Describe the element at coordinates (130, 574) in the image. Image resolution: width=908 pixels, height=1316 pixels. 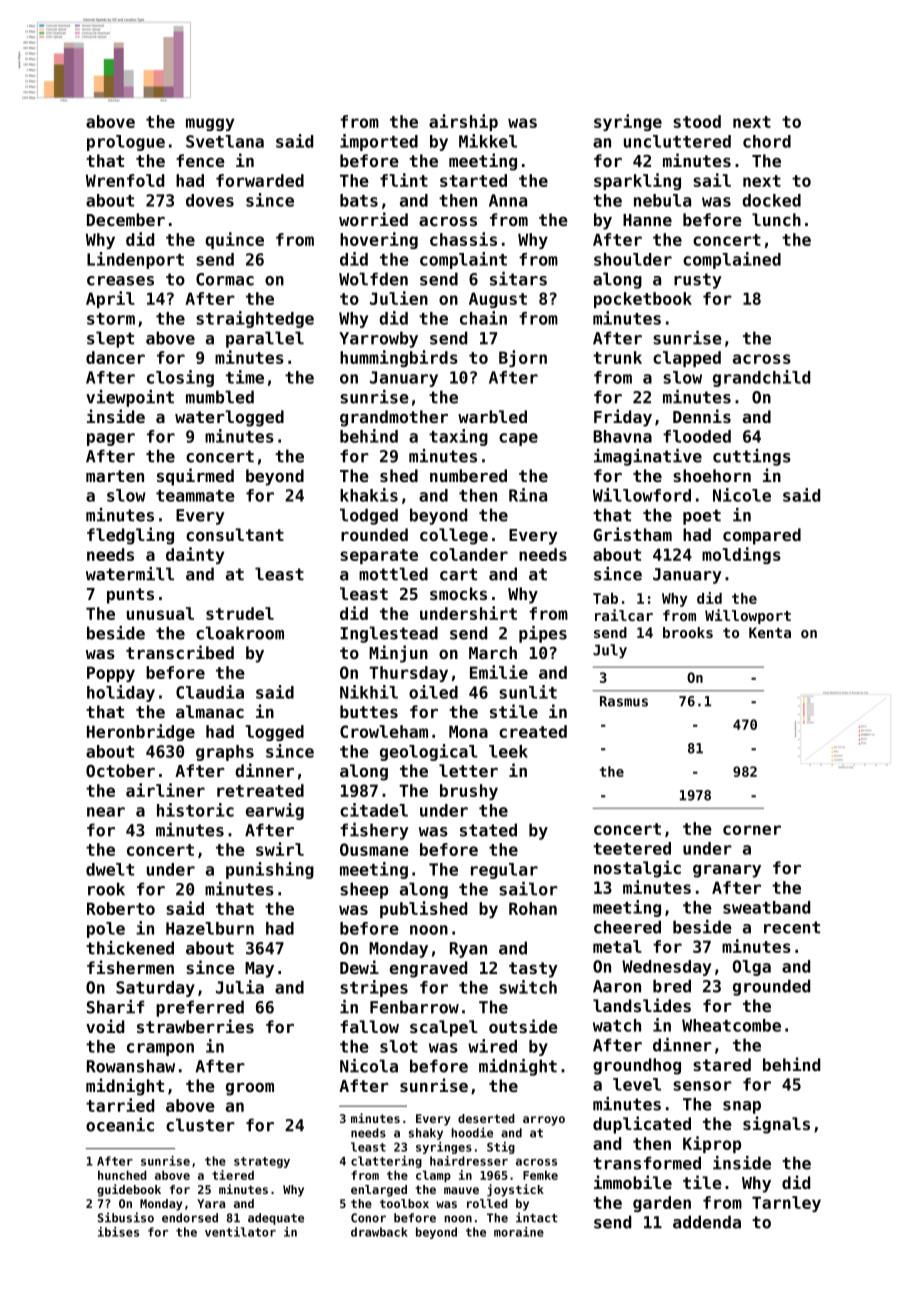
I see `watermill` at that location.
